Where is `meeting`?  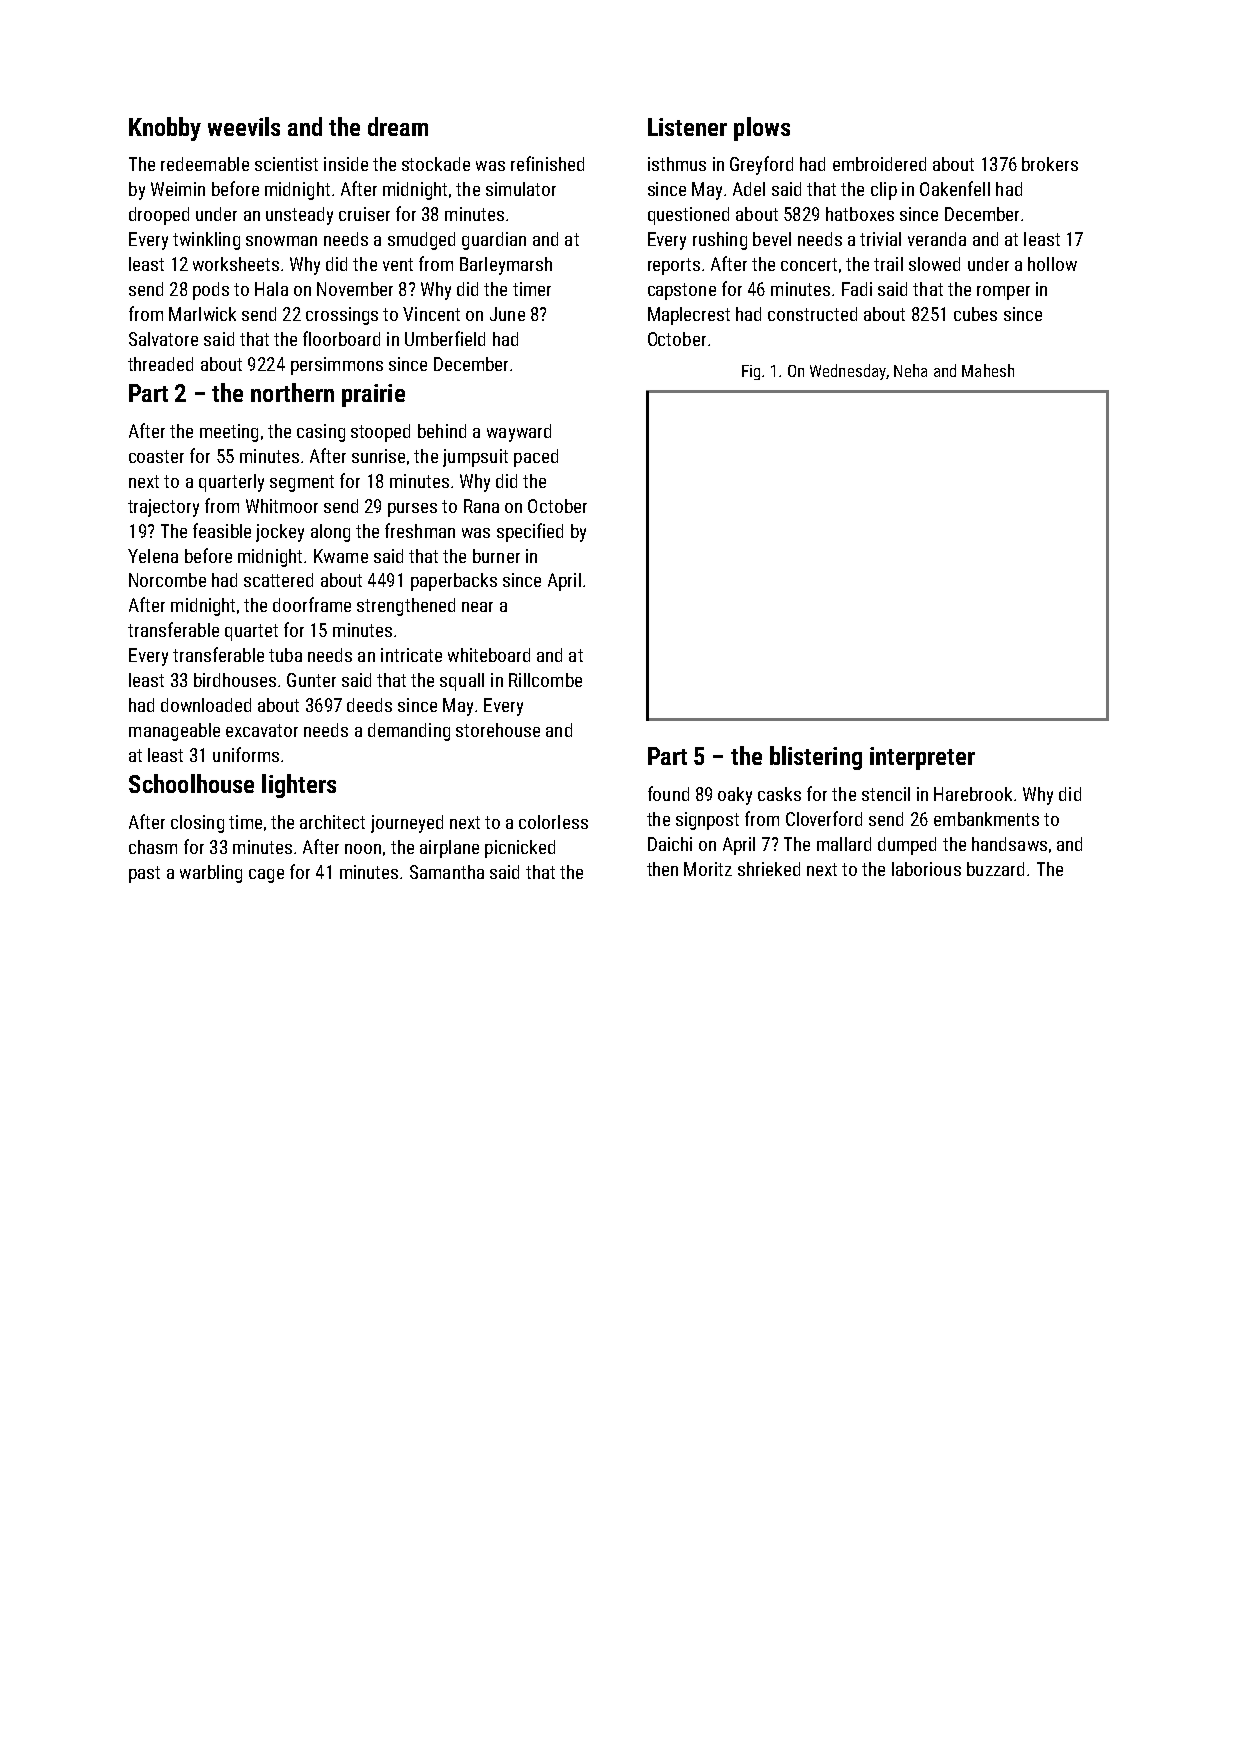
meeting is located at coordinates (229, 433).
